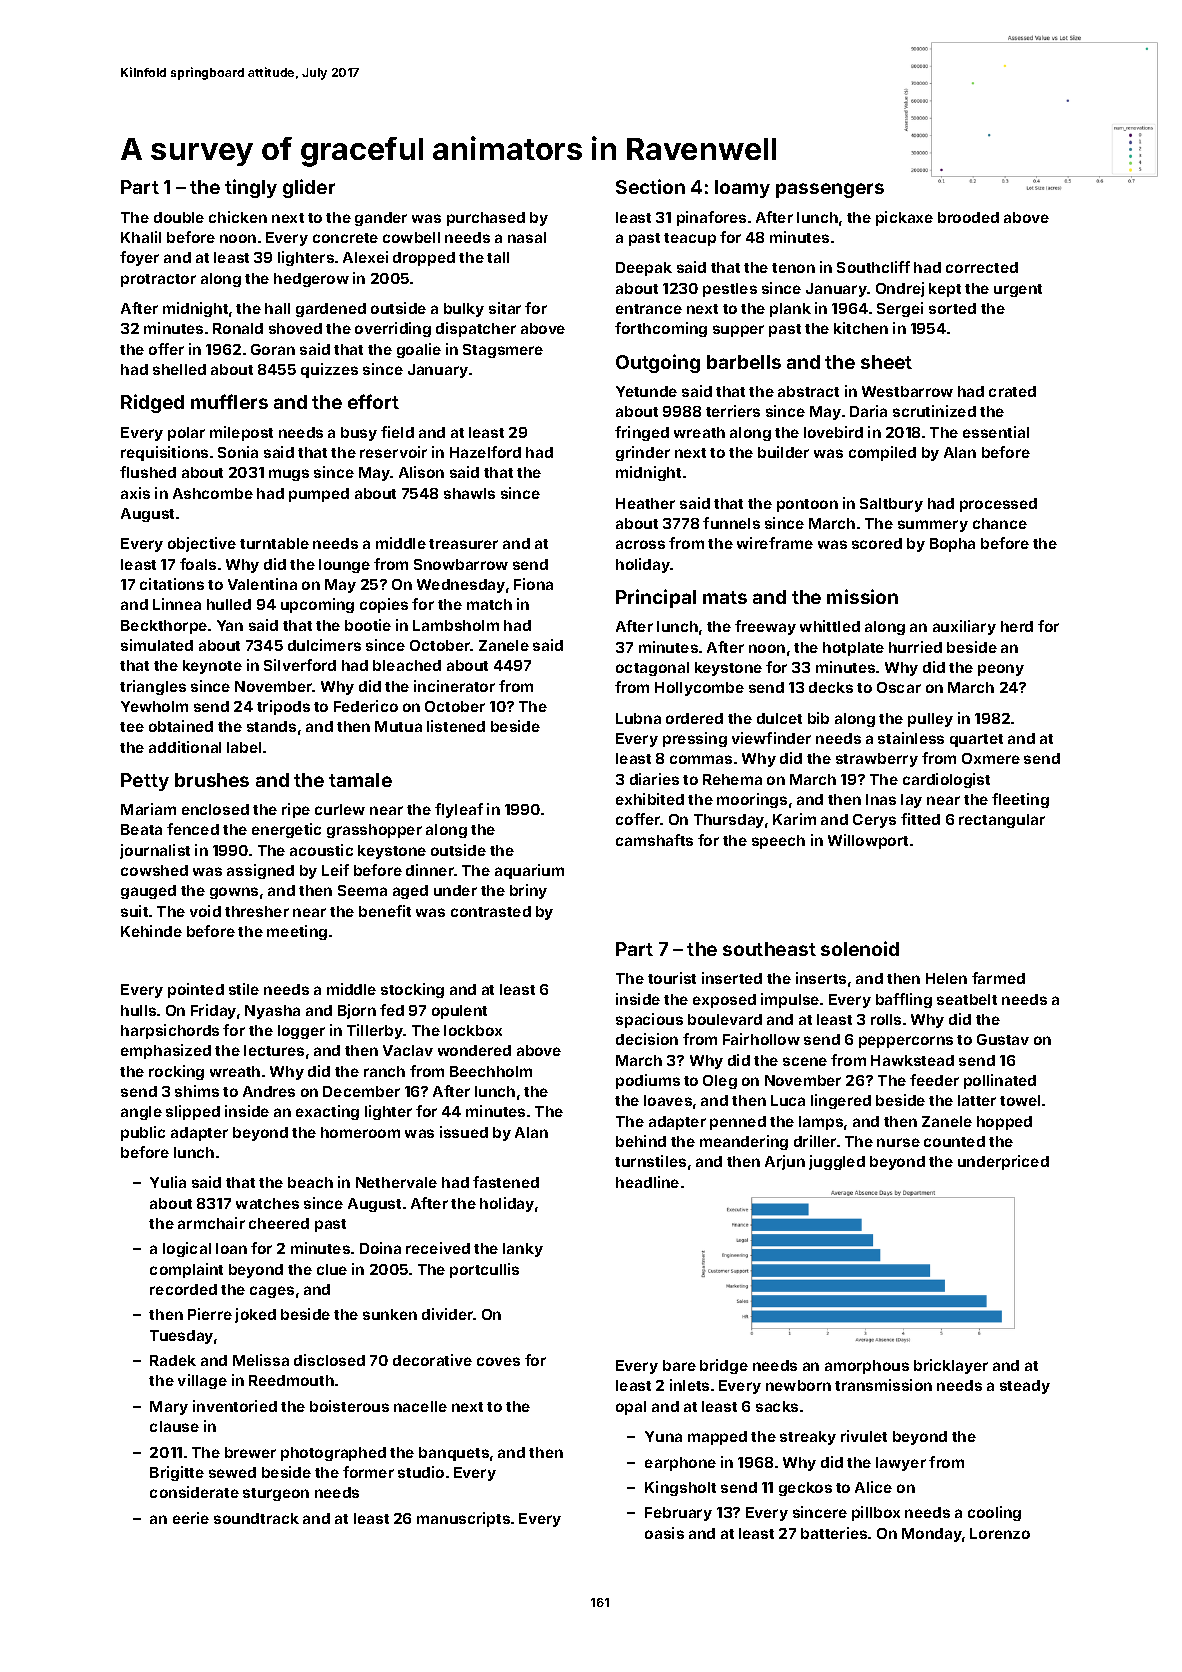 The image size is (1182, 1672). I want to click on counted, so click(954, 1141).
